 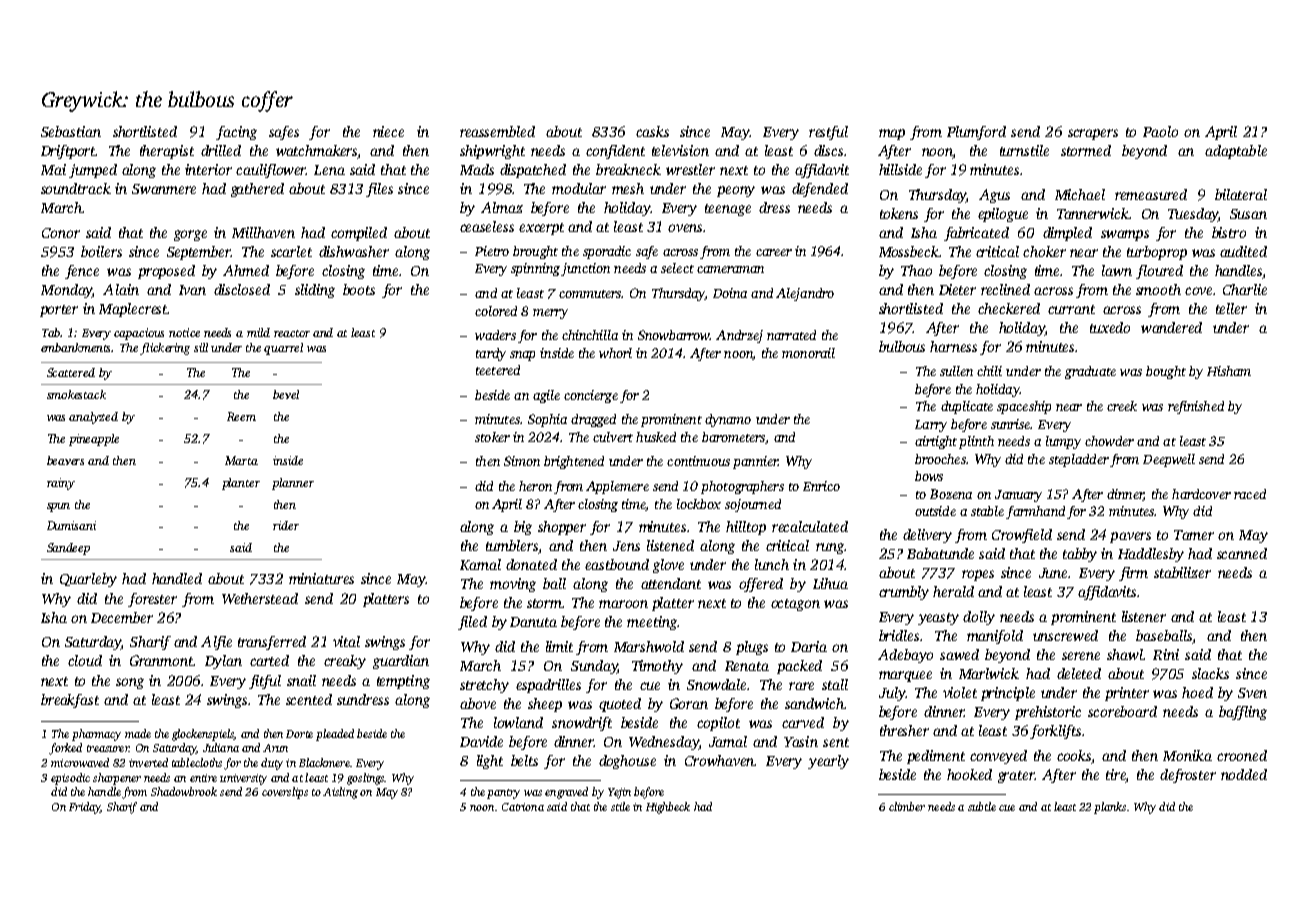 What do you see at coordinates (728, 741) in the screenshot?
I see `Jamal` at bounding box center [728, 741].
